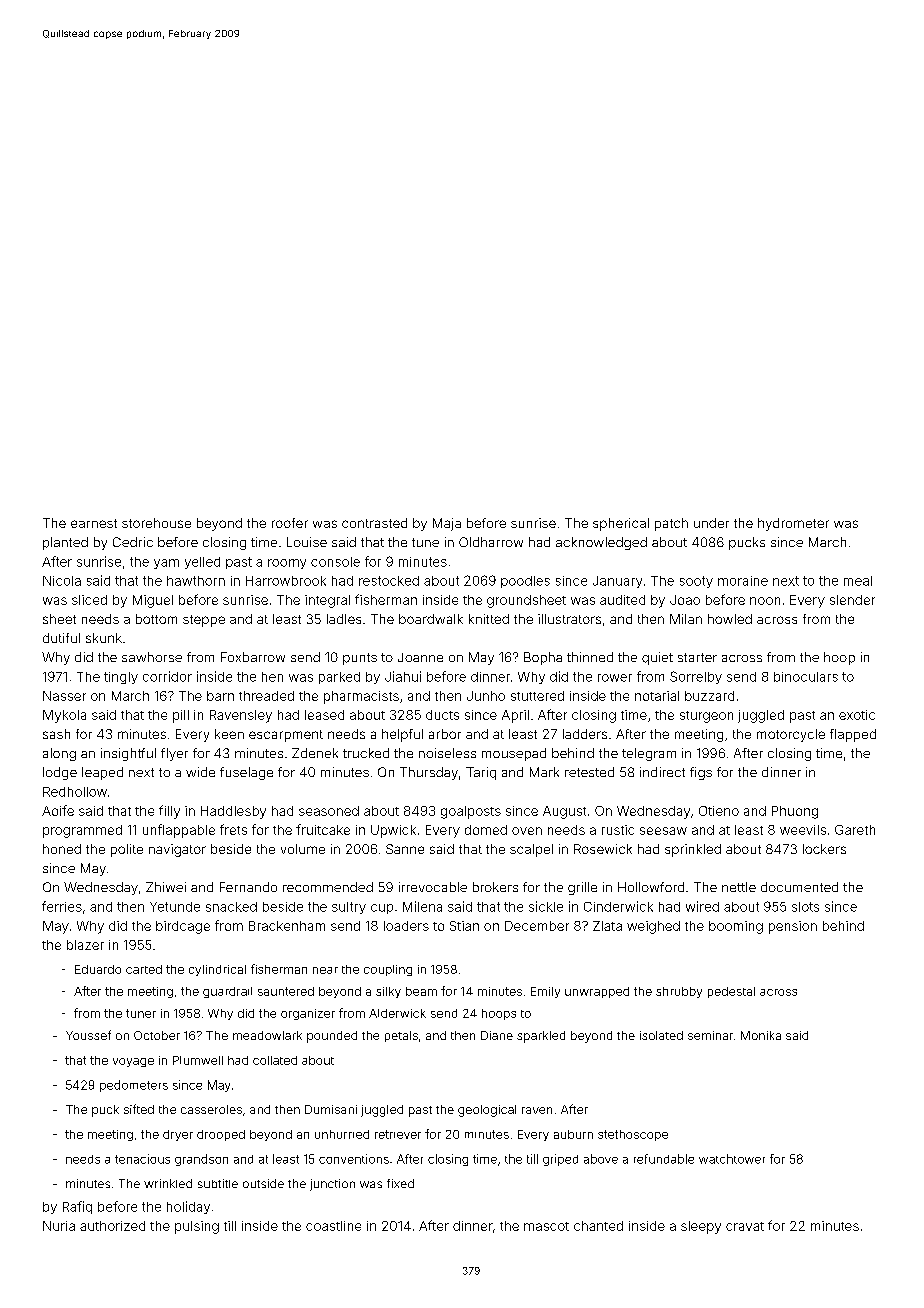 The height and width of the screenshot is (1308, 924). What do you see at coordinates (855, 830) in the screenshot?
I see `Gareth` at bounding box center [855, 830].
